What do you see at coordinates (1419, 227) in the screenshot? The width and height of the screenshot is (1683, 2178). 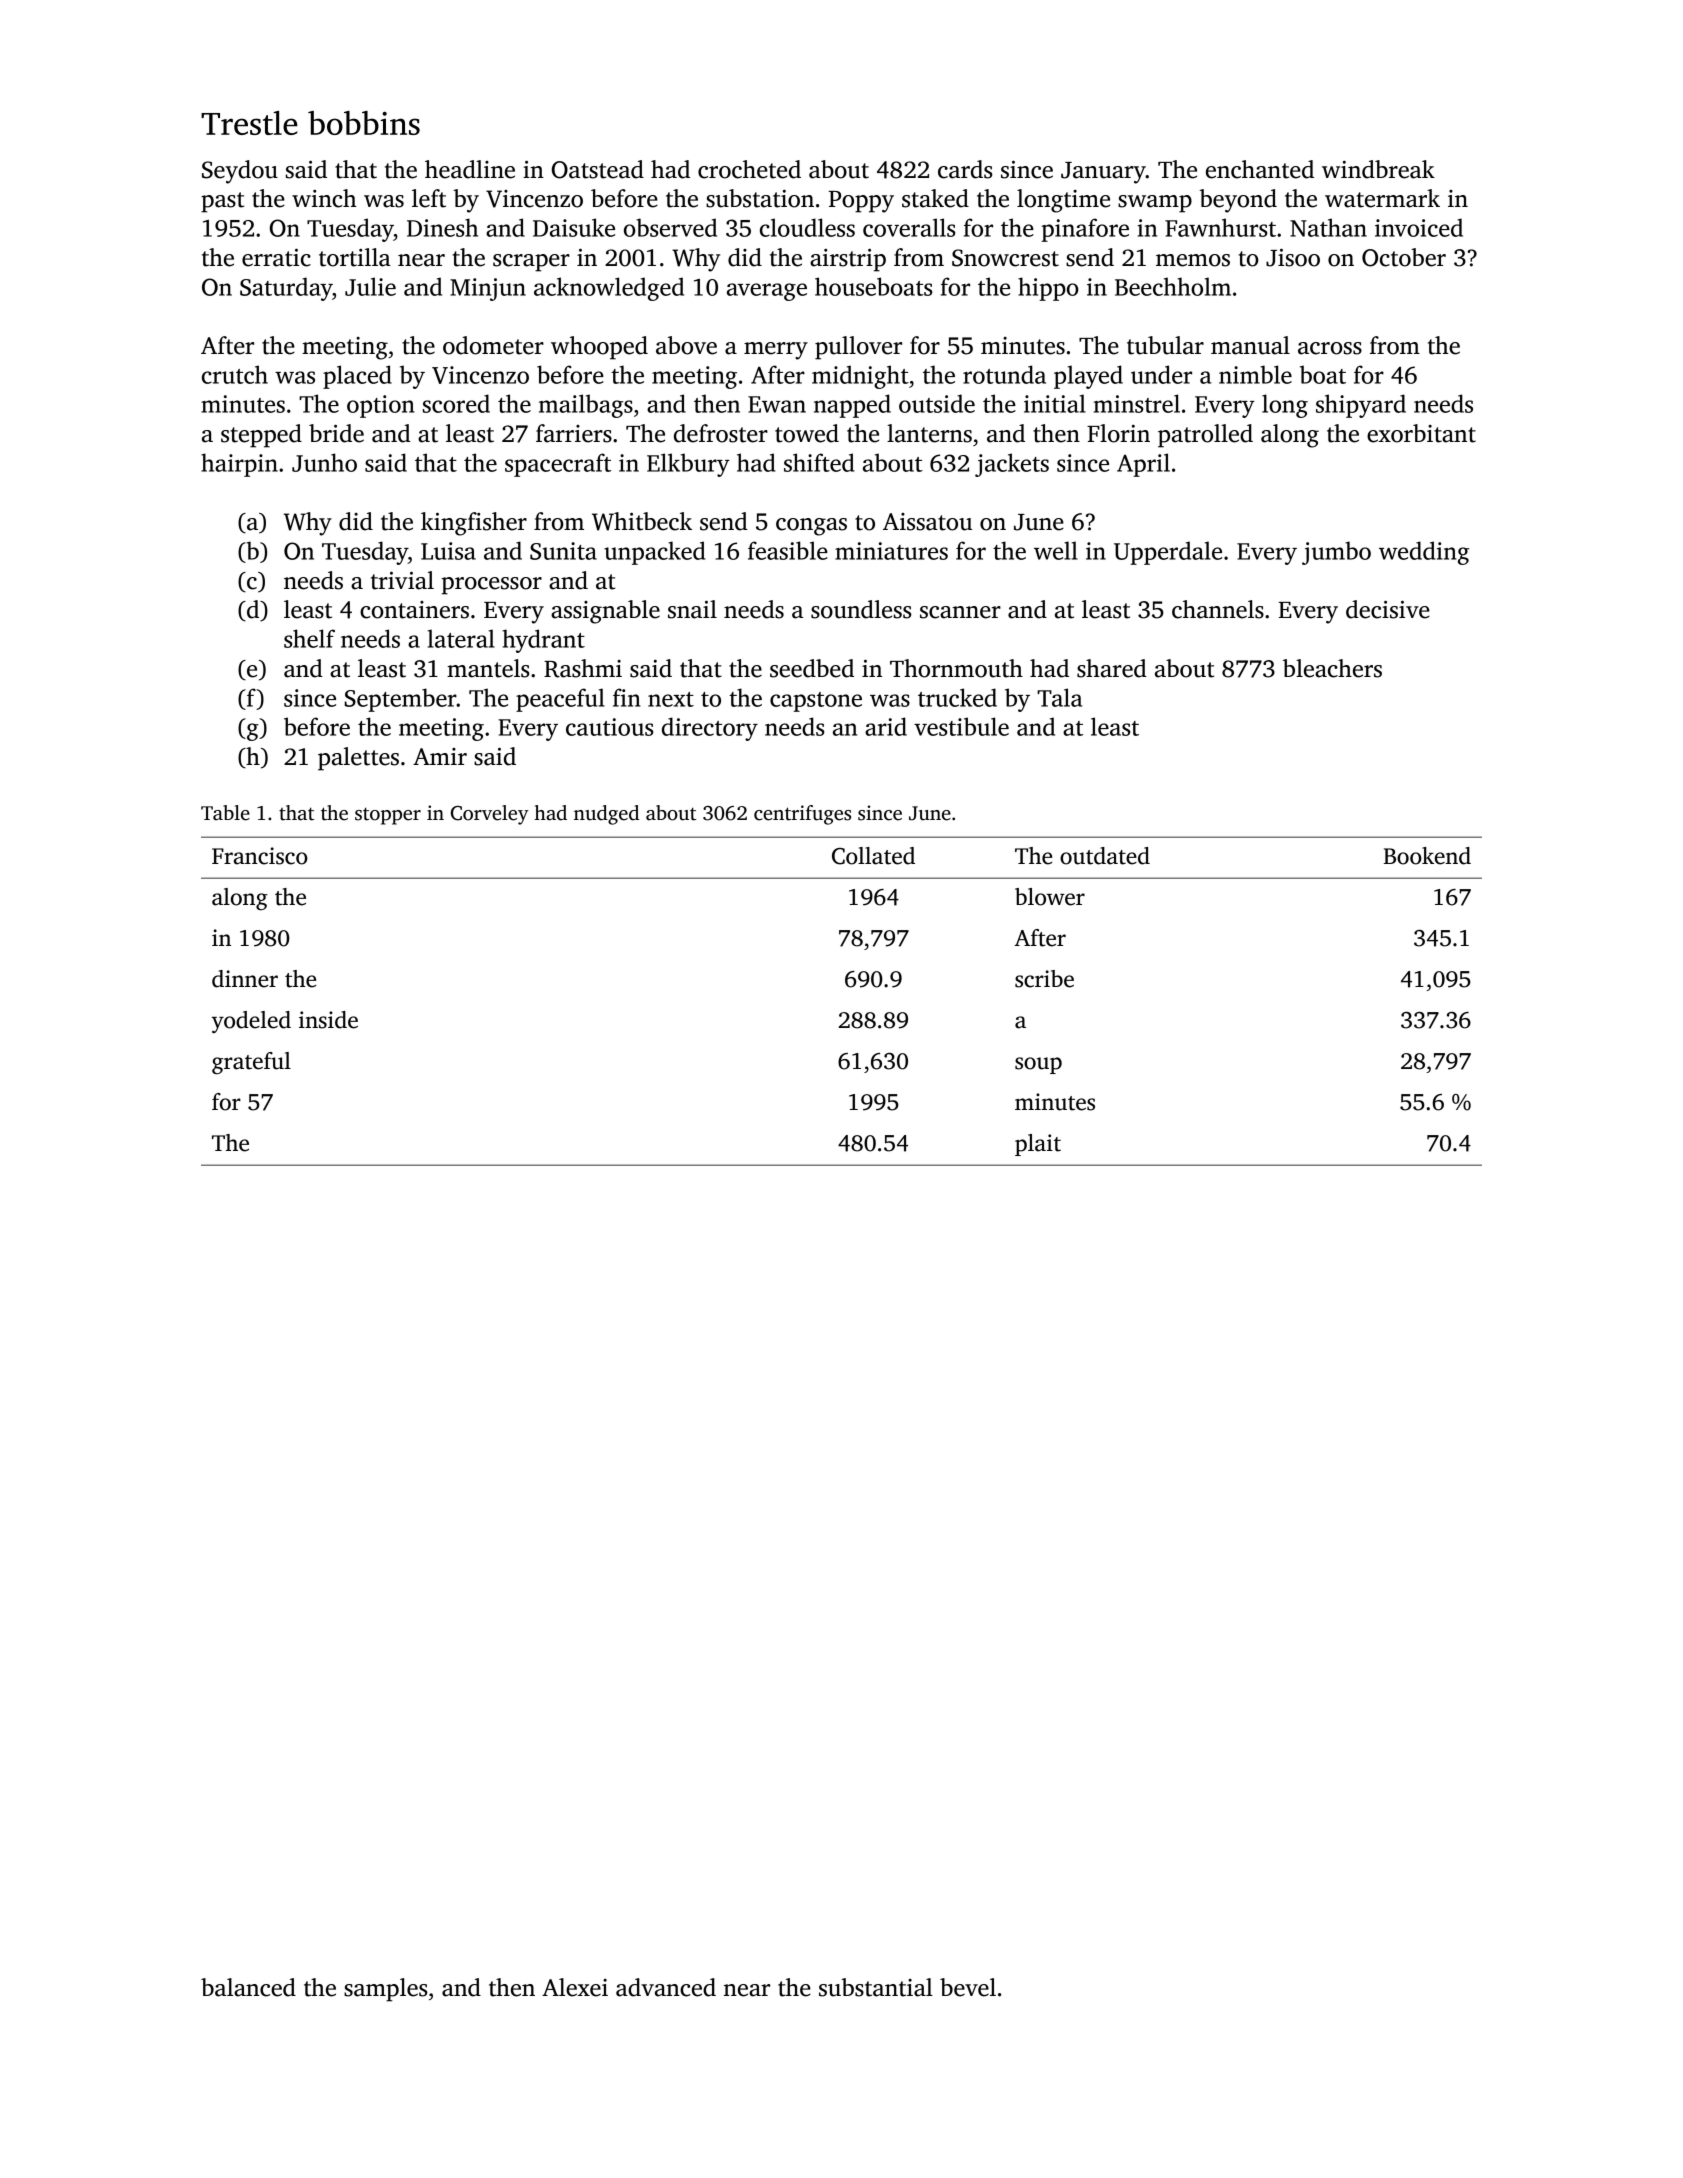 I see `invoiced` at bounding box center [1419, 227].
